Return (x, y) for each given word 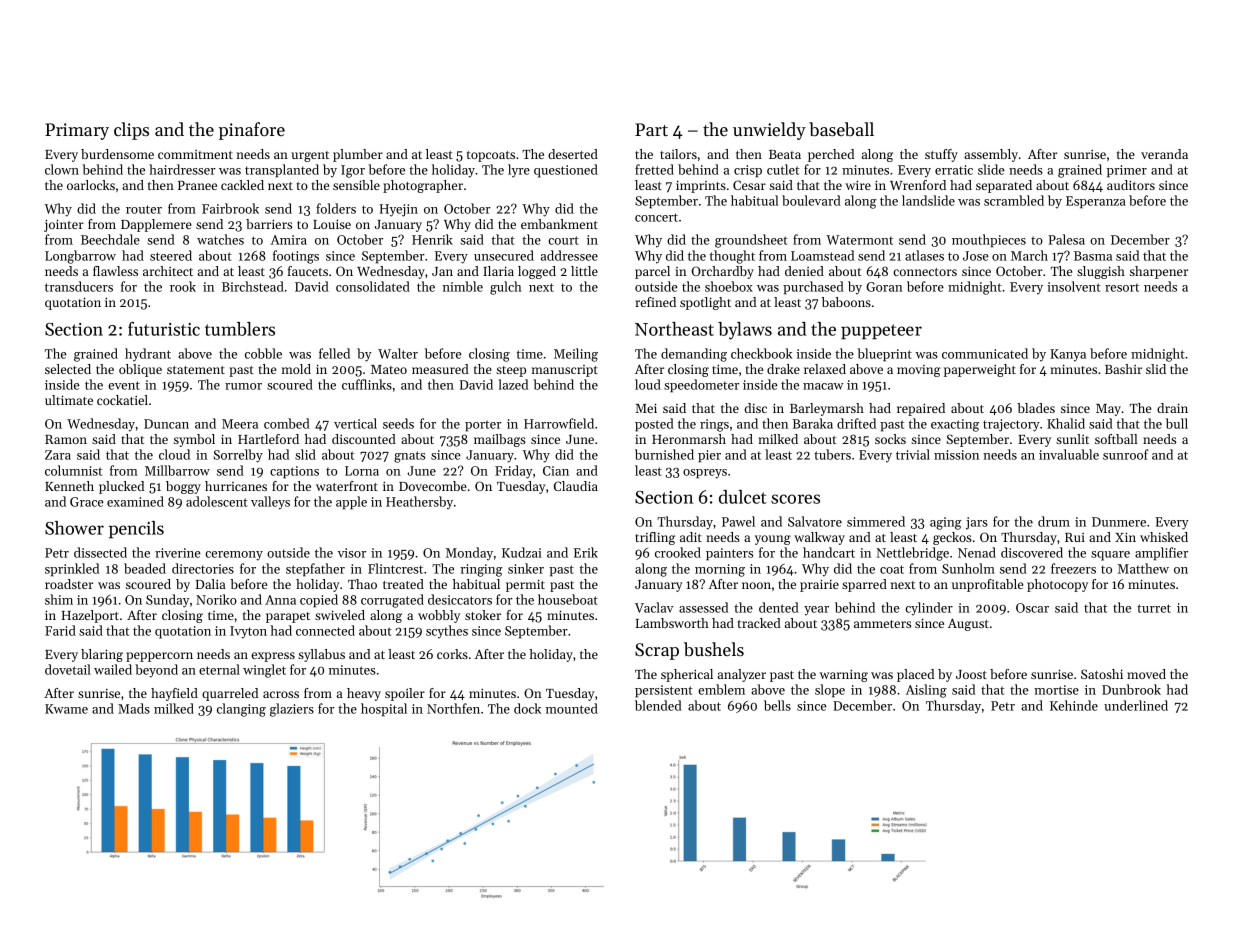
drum (1054, 521)
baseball (841, 129)
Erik (586, 552)
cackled (242, 185)
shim (59, 599)
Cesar (749, 185)
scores (795, 499)
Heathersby (419, 503)
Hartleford (268, 439)
